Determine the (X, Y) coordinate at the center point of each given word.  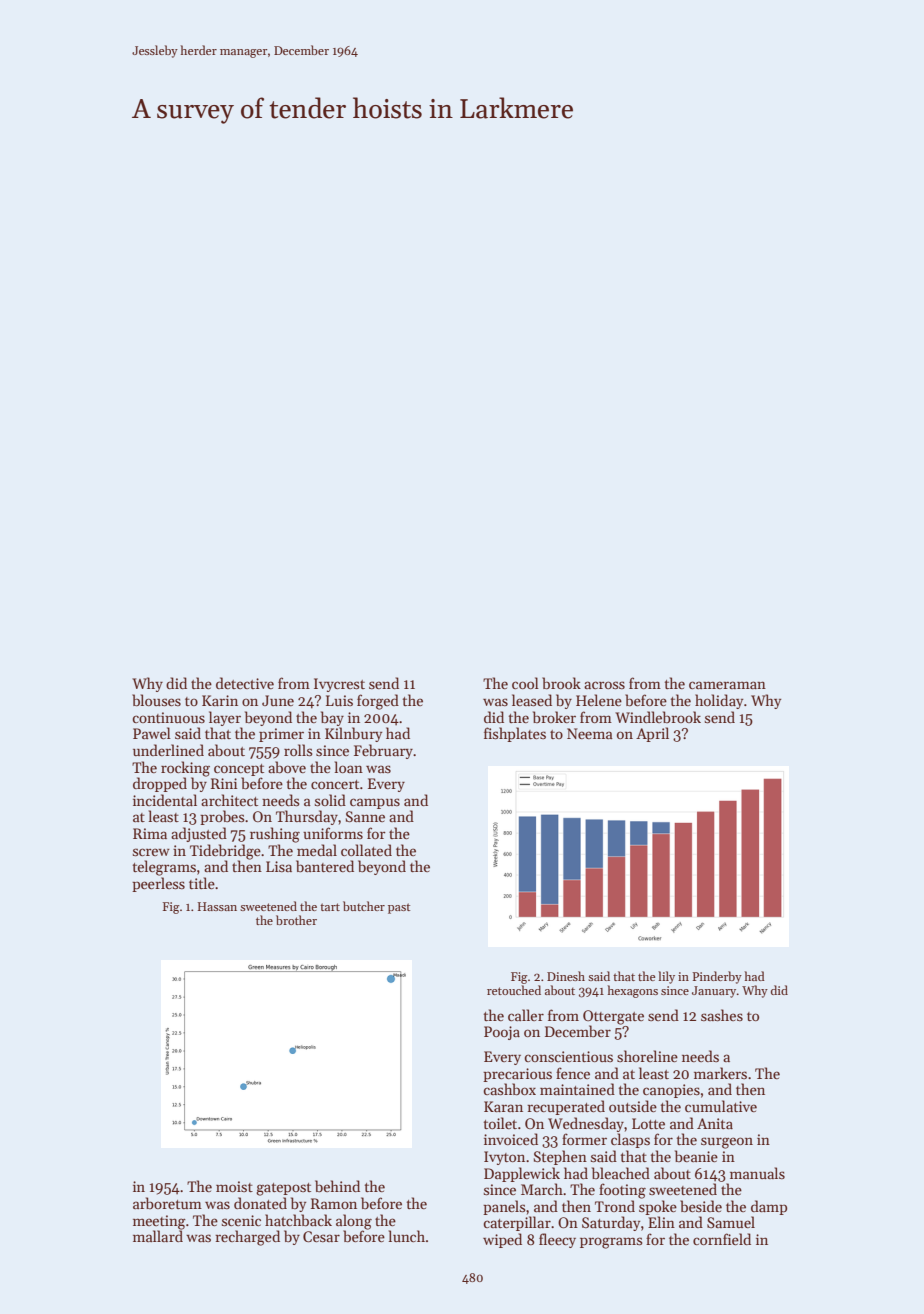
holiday (719, 701)
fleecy (557, 1240)
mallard (158, 1236)
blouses (156, 700)
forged (378, 702)
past (399, 908)
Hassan (217, 906)
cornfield (722, 1239)
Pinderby (717, 977)
